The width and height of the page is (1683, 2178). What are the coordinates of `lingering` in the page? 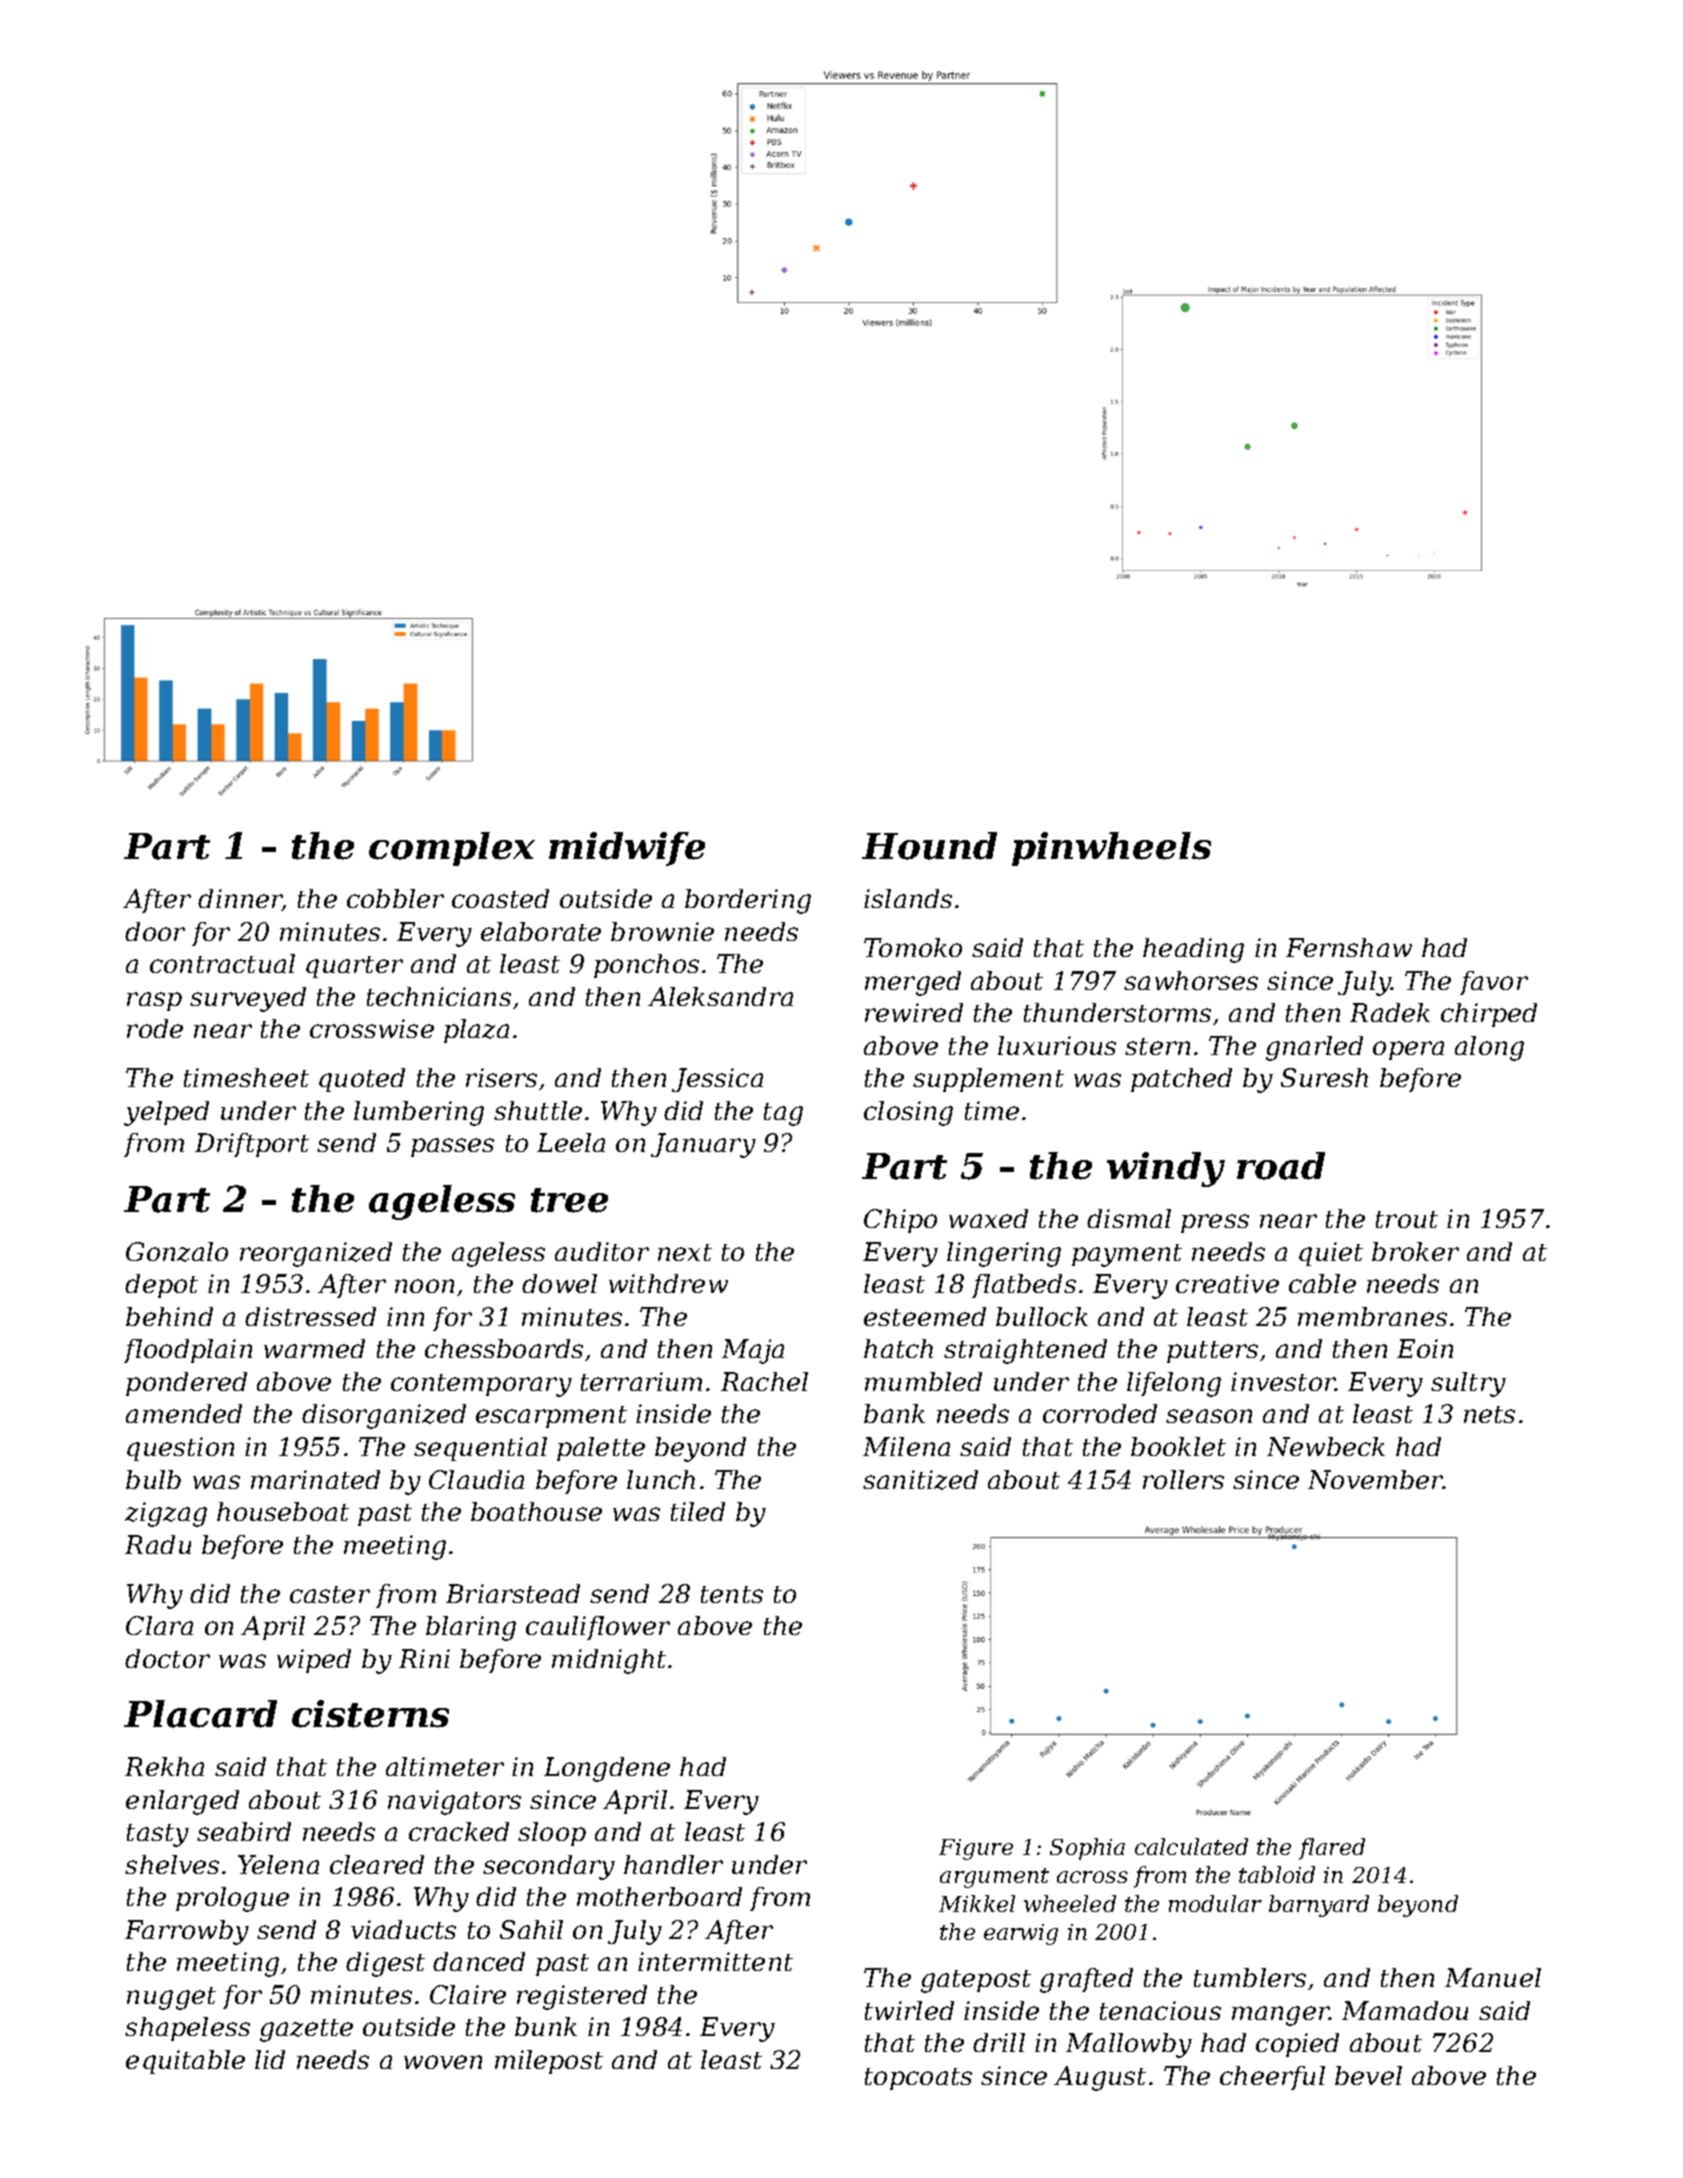 It's located at (1004, 1254).
